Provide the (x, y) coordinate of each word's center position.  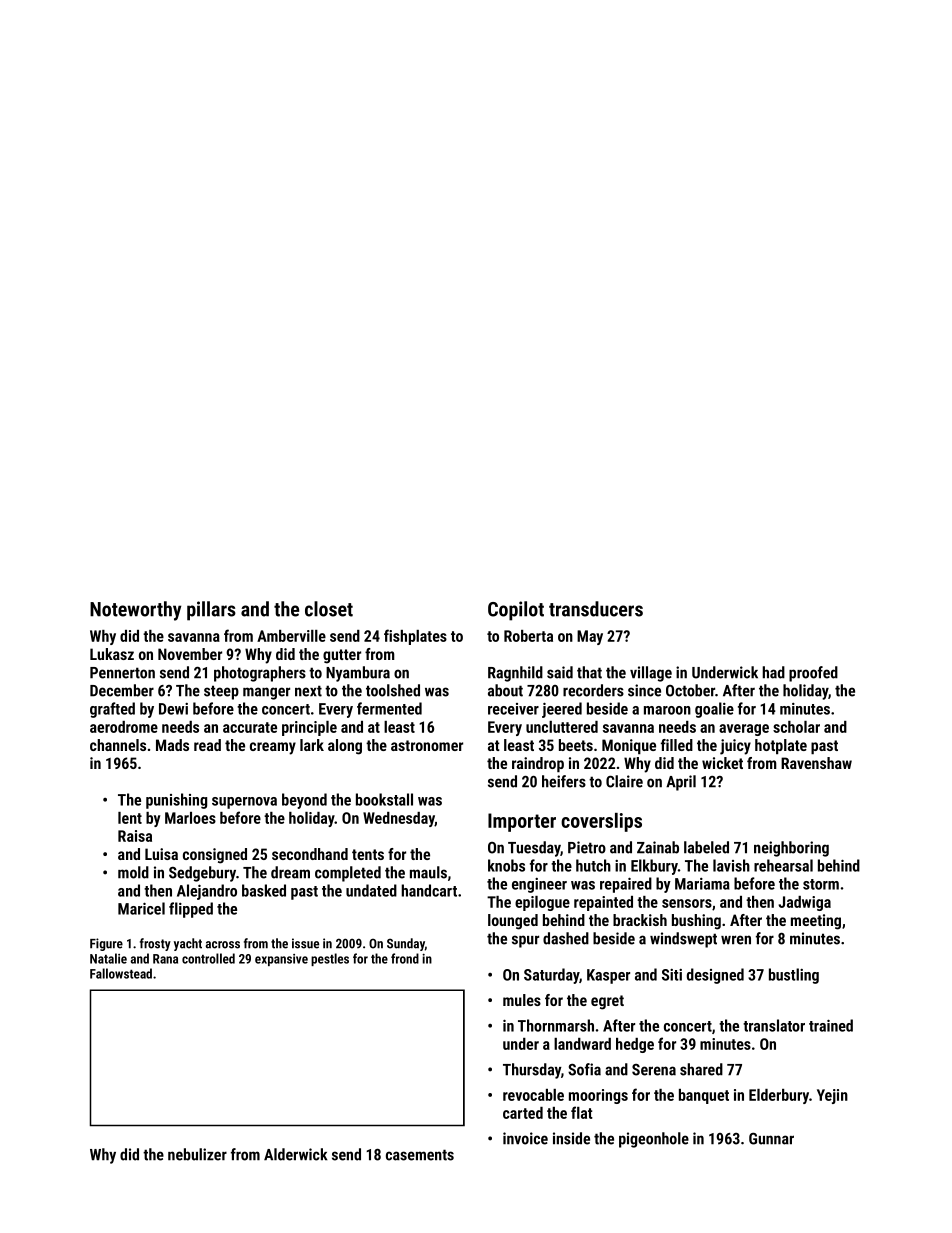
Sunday (406, 944)
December (122, 690)
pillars (211, 611)
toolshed (393, 690)
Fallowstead (121, 973)
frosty (155, 944)
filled (677, 745)
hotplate (781, 746)
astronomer (427, 745)
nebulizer (197, 1154)
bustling (794, 976)
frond (405, 958)
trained (831, 1025)
